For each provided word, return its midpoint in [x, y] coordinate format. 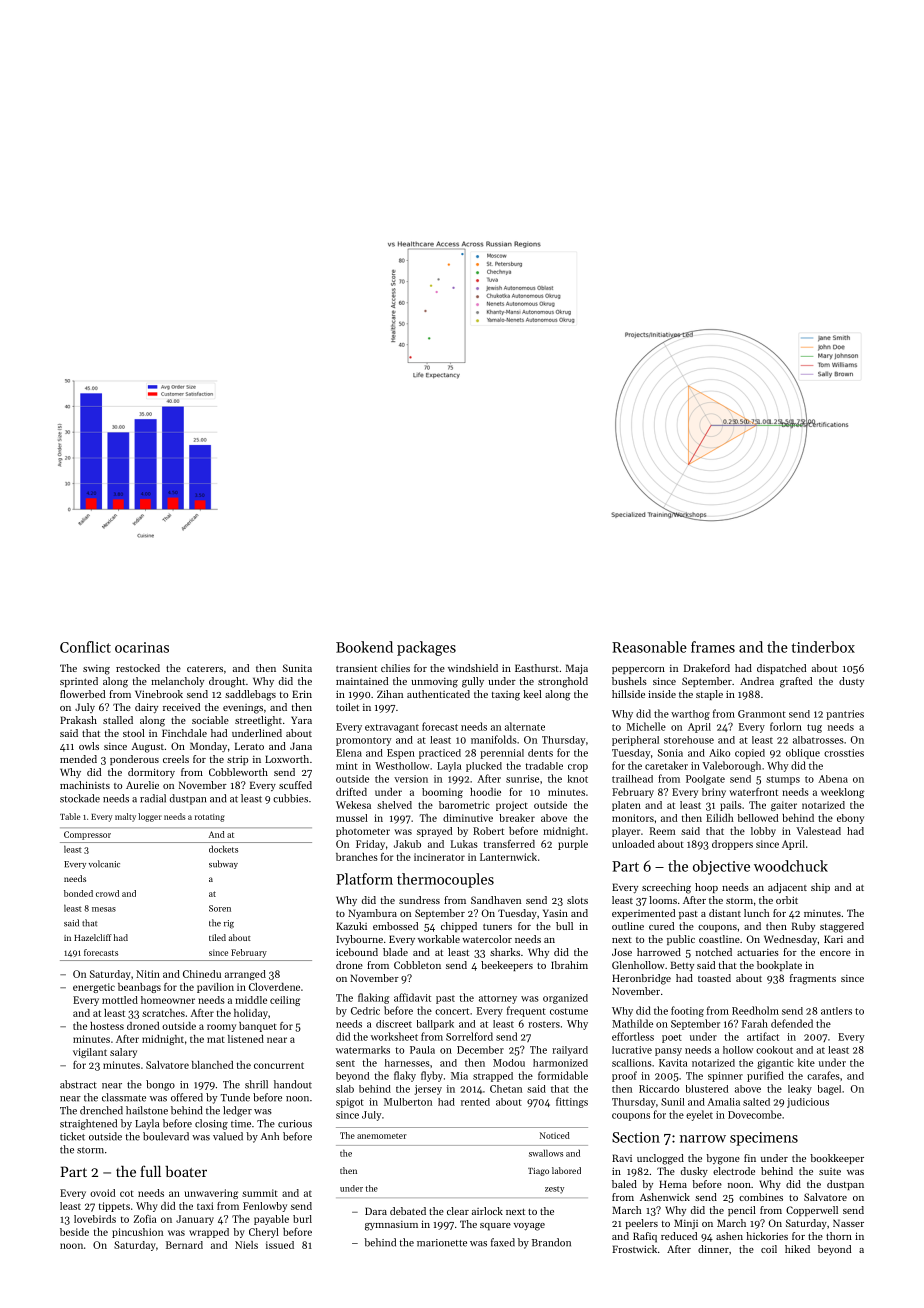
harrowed [659, 952]
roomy [221, 1028]
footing [687, 1011]
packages [426, 648]
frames [713, 647]
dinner [713, 1249]
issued [280, 1245]
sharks [505, 952]
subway [223, 864]
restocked [138, 668]
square [495, 1227]
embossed [395, 926]
